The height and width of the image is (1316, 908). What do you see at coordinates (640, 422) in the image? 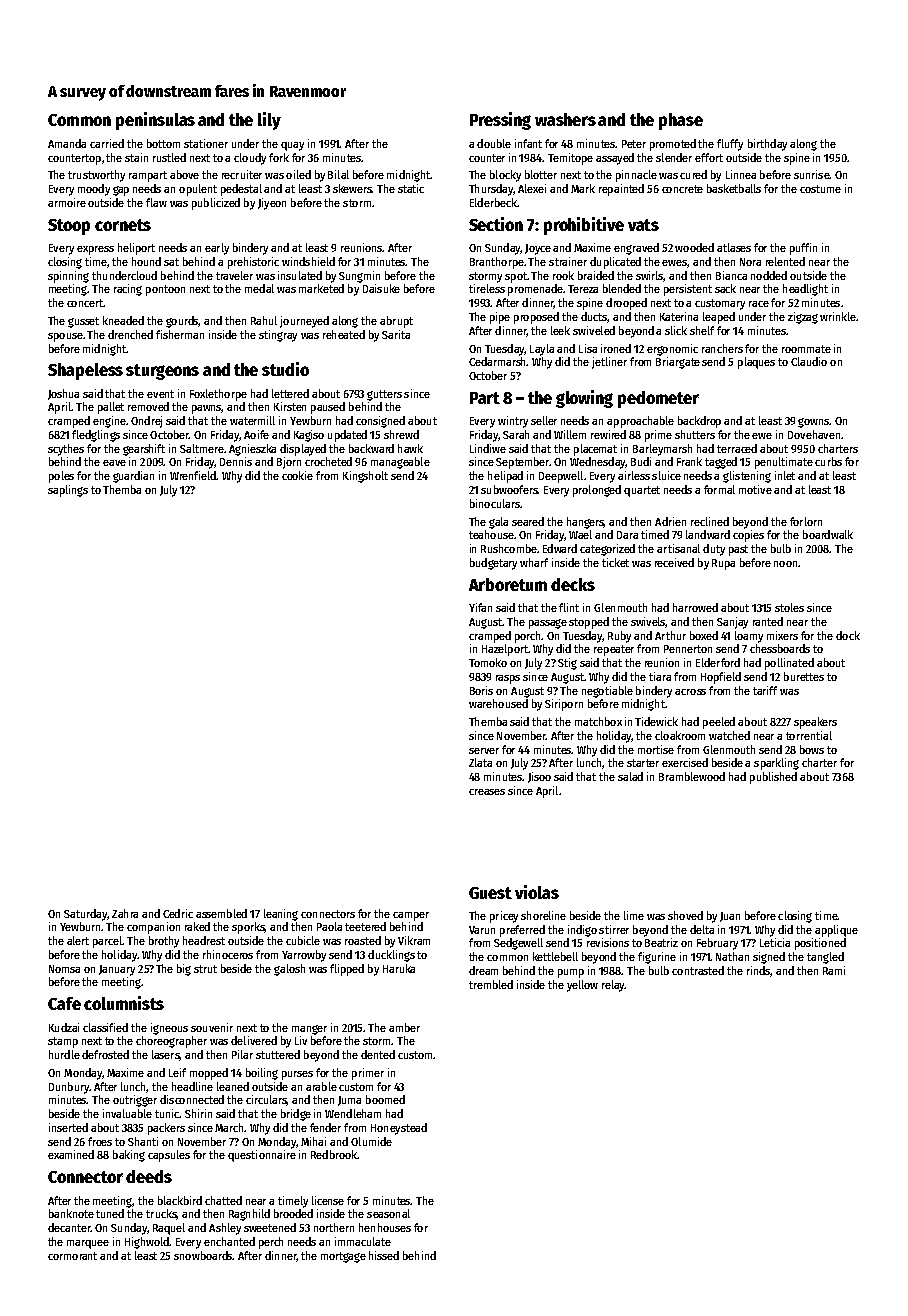
I see `approachable` at bounding box center [640, 422].
